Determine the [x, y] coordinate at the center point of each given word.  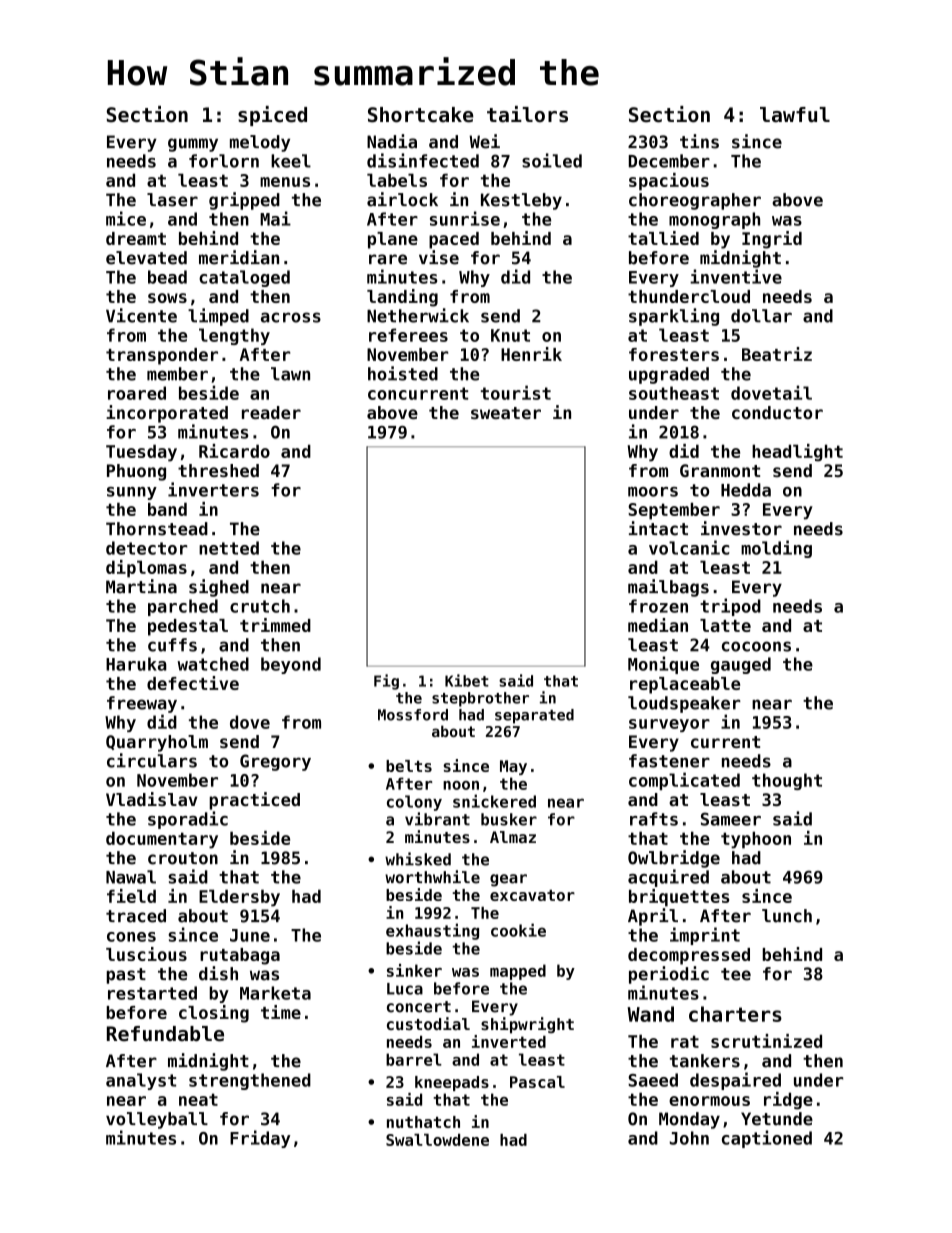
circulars [152, 760]
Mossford [413, 715]
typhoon [756, 840]
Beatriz [777, 354]
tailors [527, 114]
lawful [795, 115]
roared [137, 393]
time [281, 1012]
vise [439, 257]
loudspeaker [684, 704]
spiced [272, 116]
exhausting [432, 931]
